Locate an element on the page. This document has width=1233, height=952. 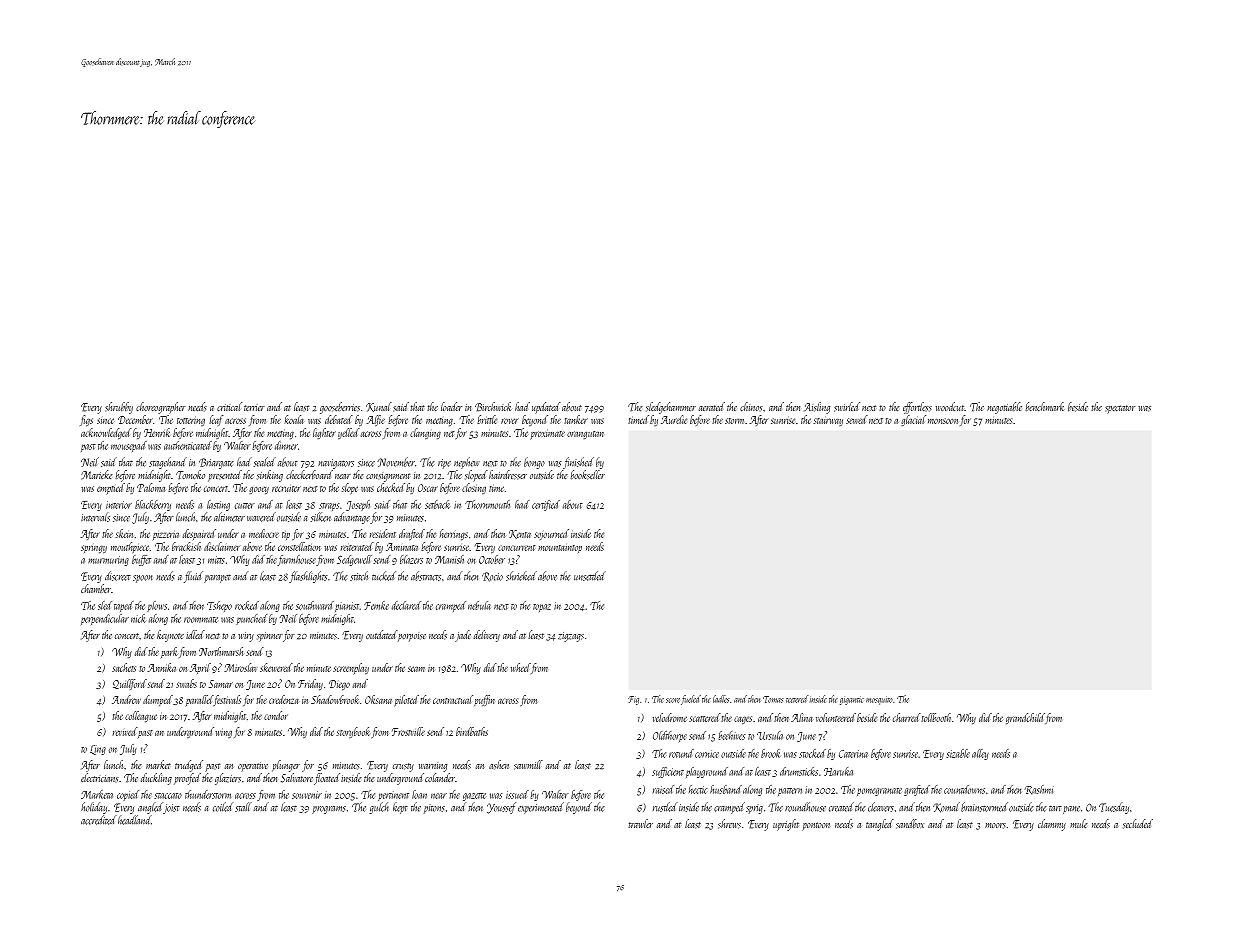
woodcut is located at coordinates (950, 406).
